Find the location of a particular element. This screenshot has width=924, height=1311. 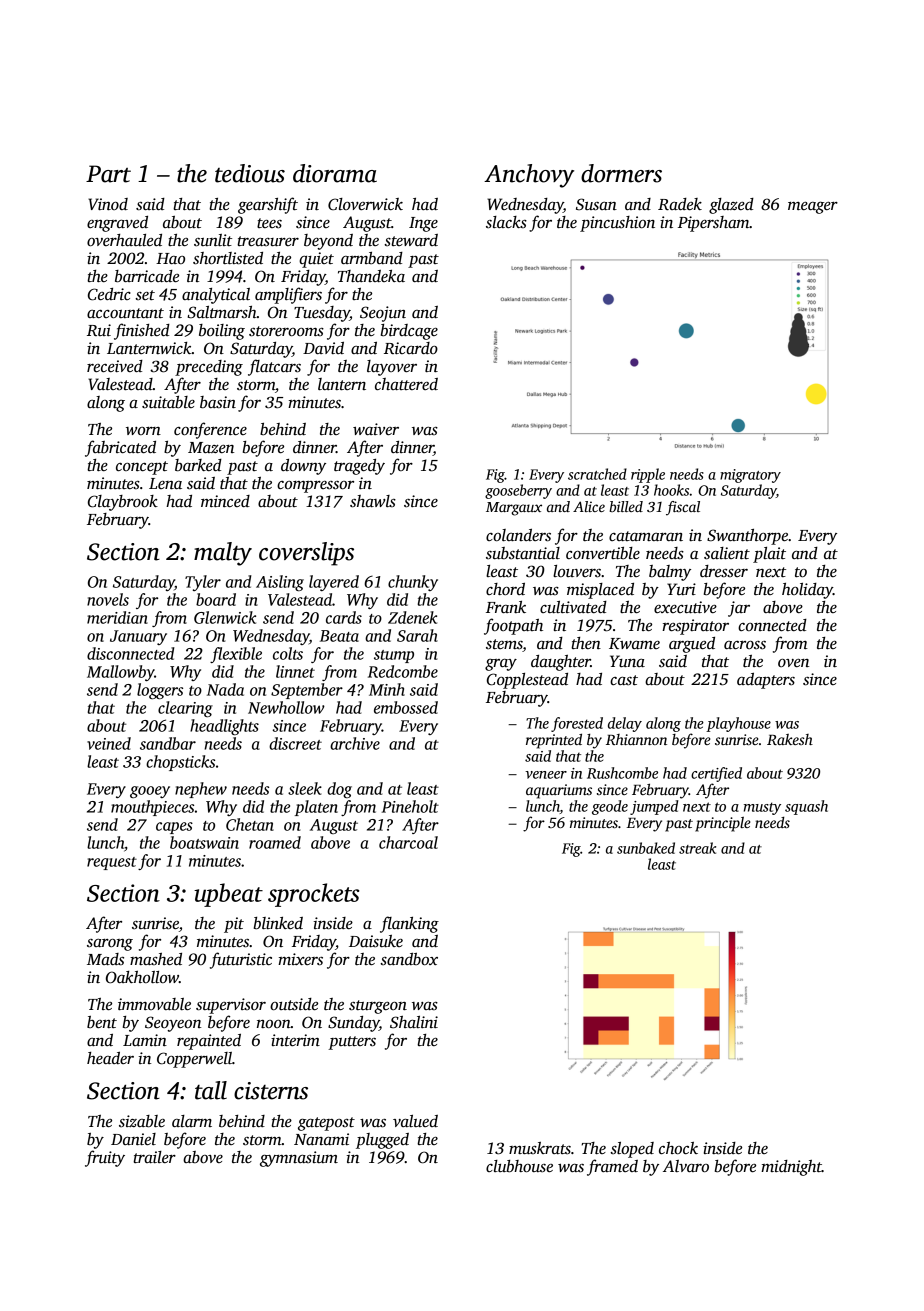

aquariums is located at coordinates (559, 791).
